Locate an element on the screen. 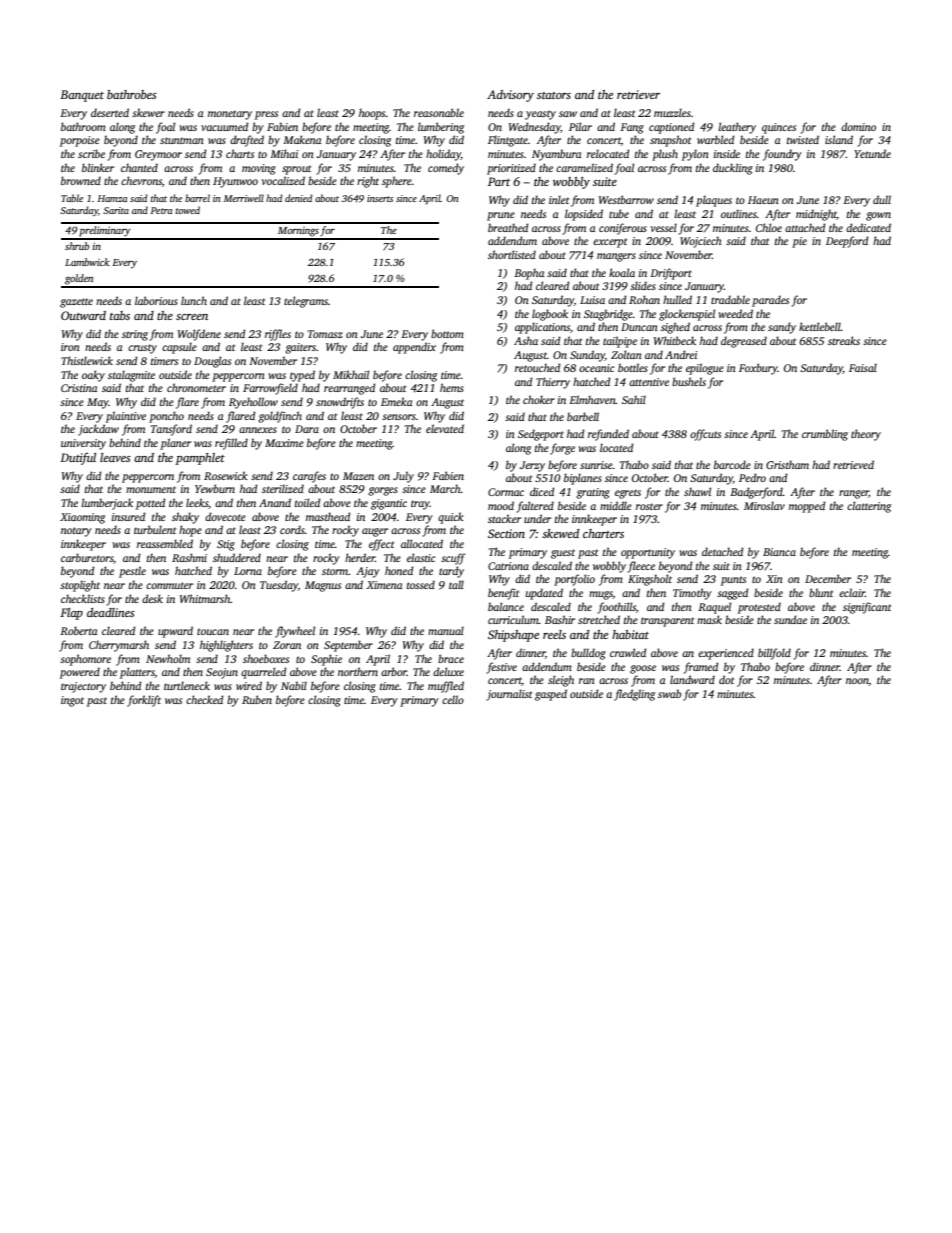 The height and width of the screenshot is (1233, 952). Ajay is located at coordinates (368, 572).
